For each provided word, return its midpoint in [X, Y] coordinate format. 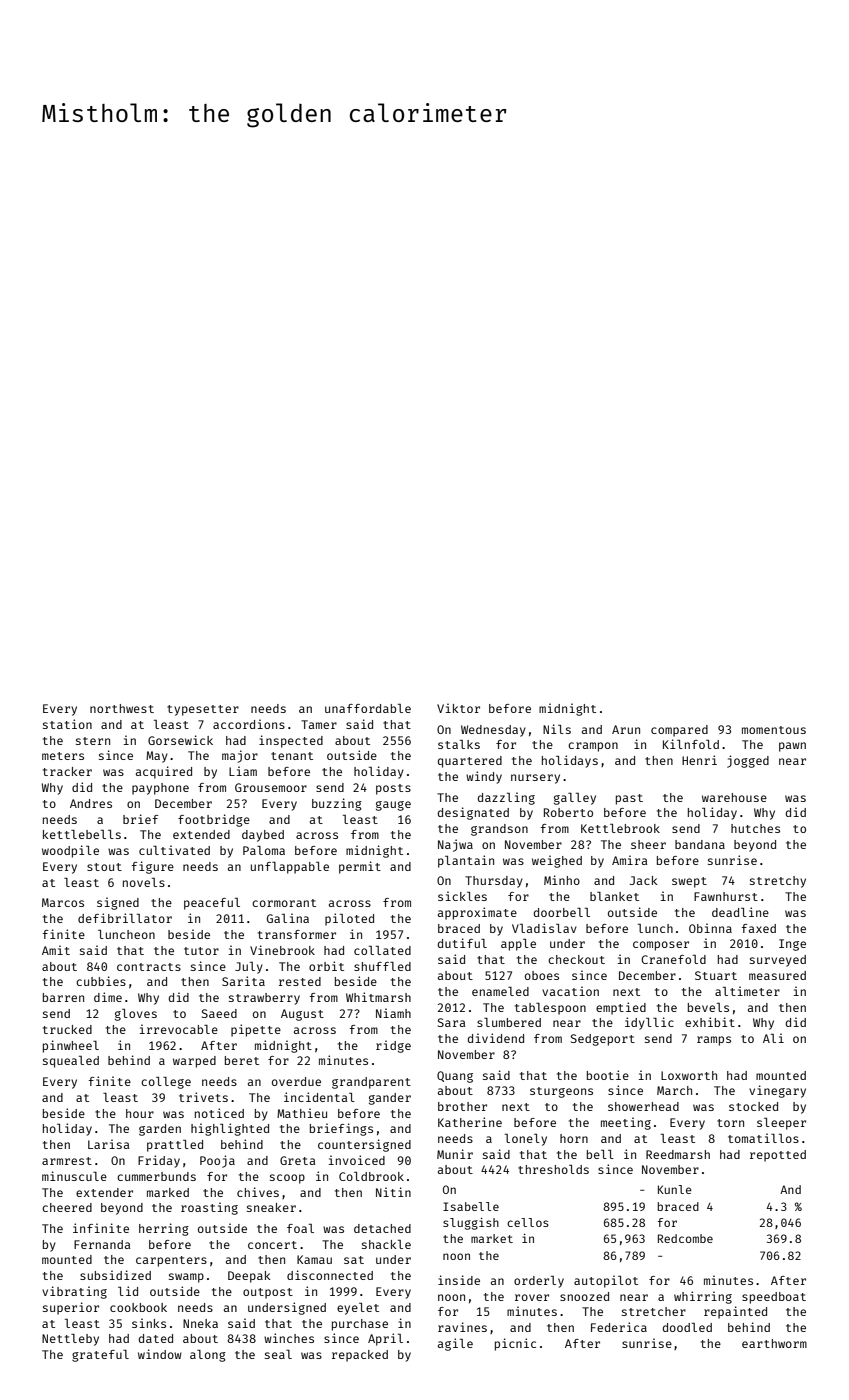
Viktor [458, 708]
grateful [100, 1356]
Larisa [109, 1144]
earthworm [774, 1343]
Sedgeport [603, 1040]
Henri [699, 760]
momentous [774, 730]
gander [390, 1099]
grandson [499, 830]
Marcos [63, 902]
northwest [122, 708]
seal [278, 1354]
